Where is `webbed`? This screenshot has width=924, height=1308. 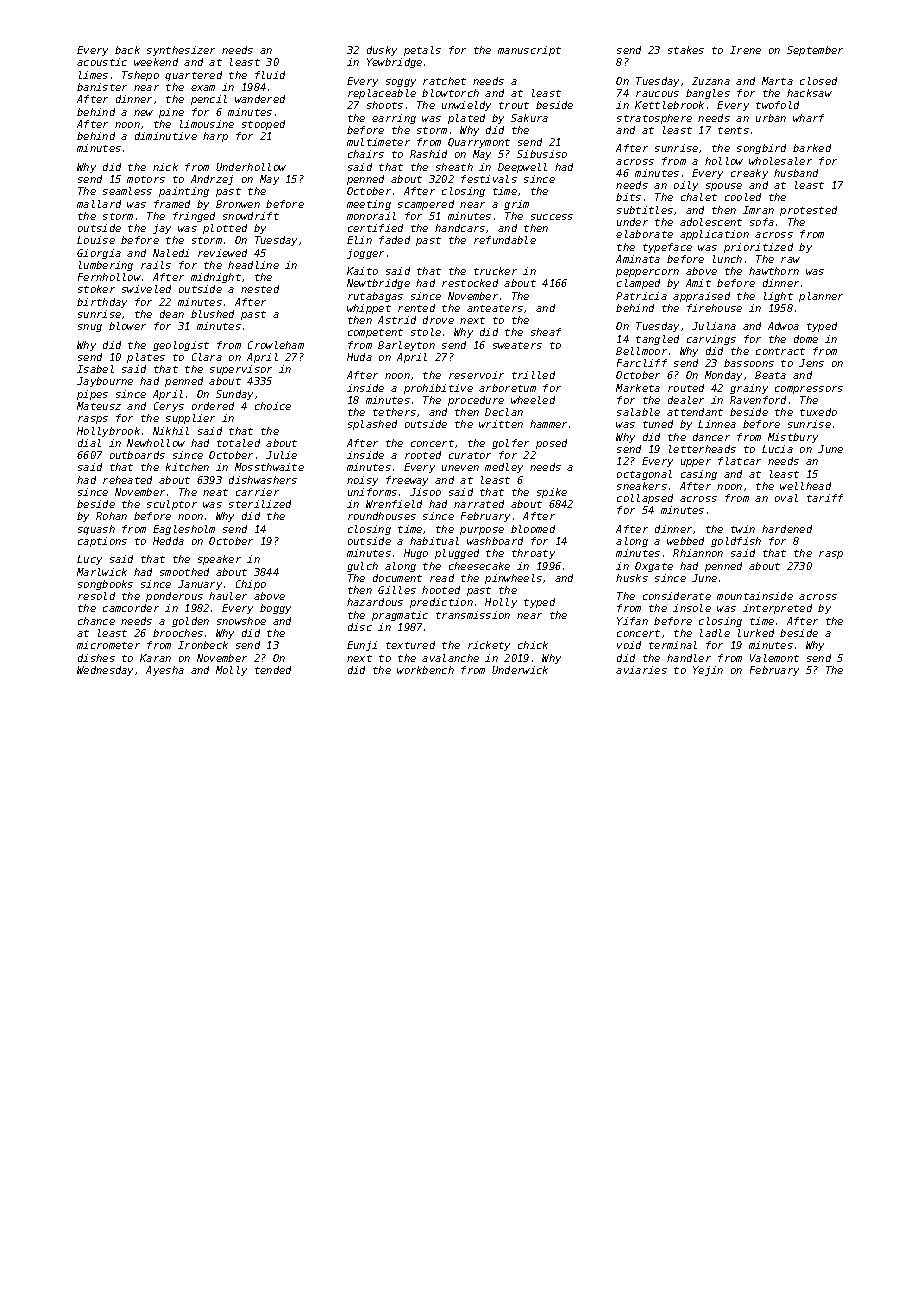 webbed is located at coordinates (685, 541).
